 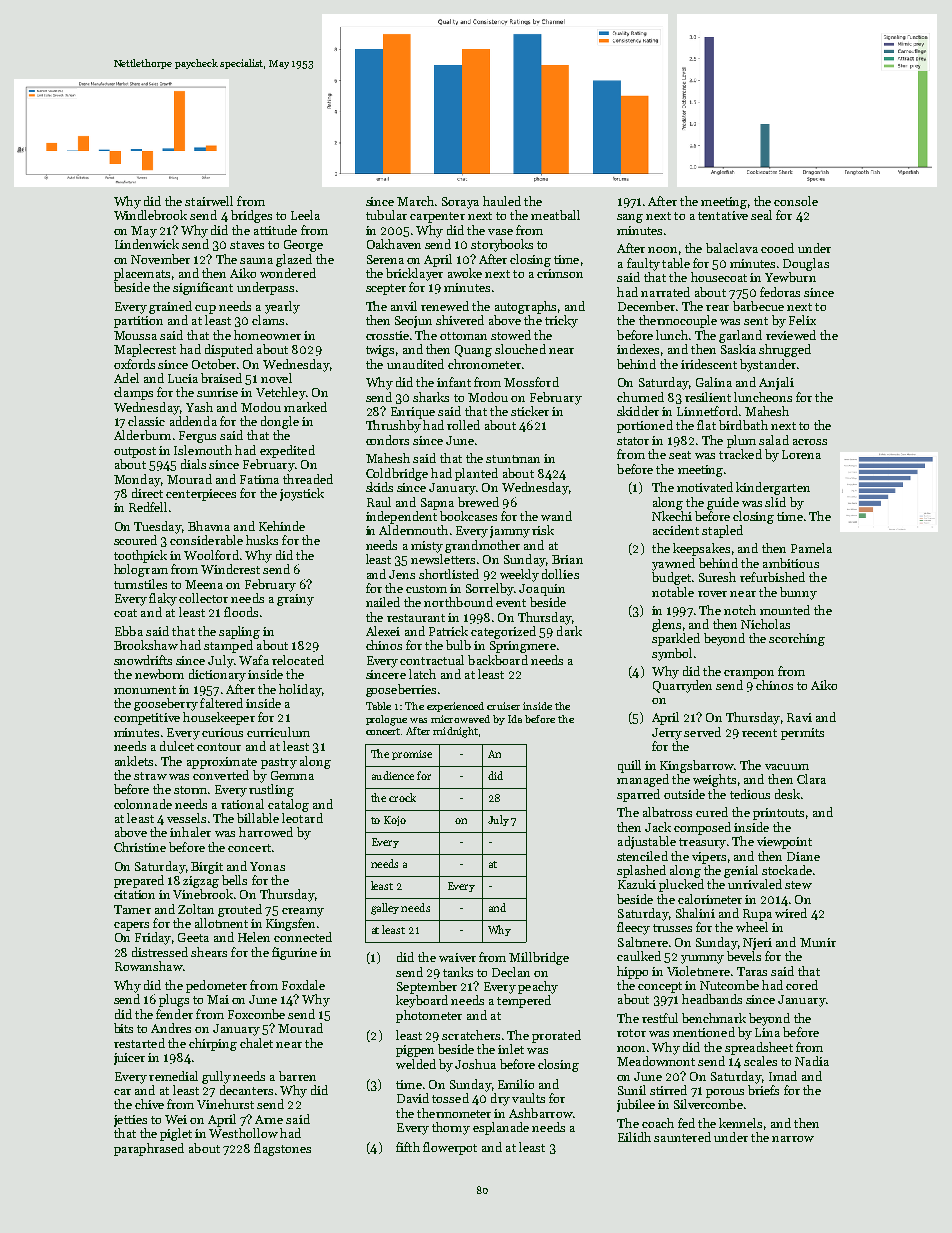 I want to click on Quang, so click(x=473, y=351).
